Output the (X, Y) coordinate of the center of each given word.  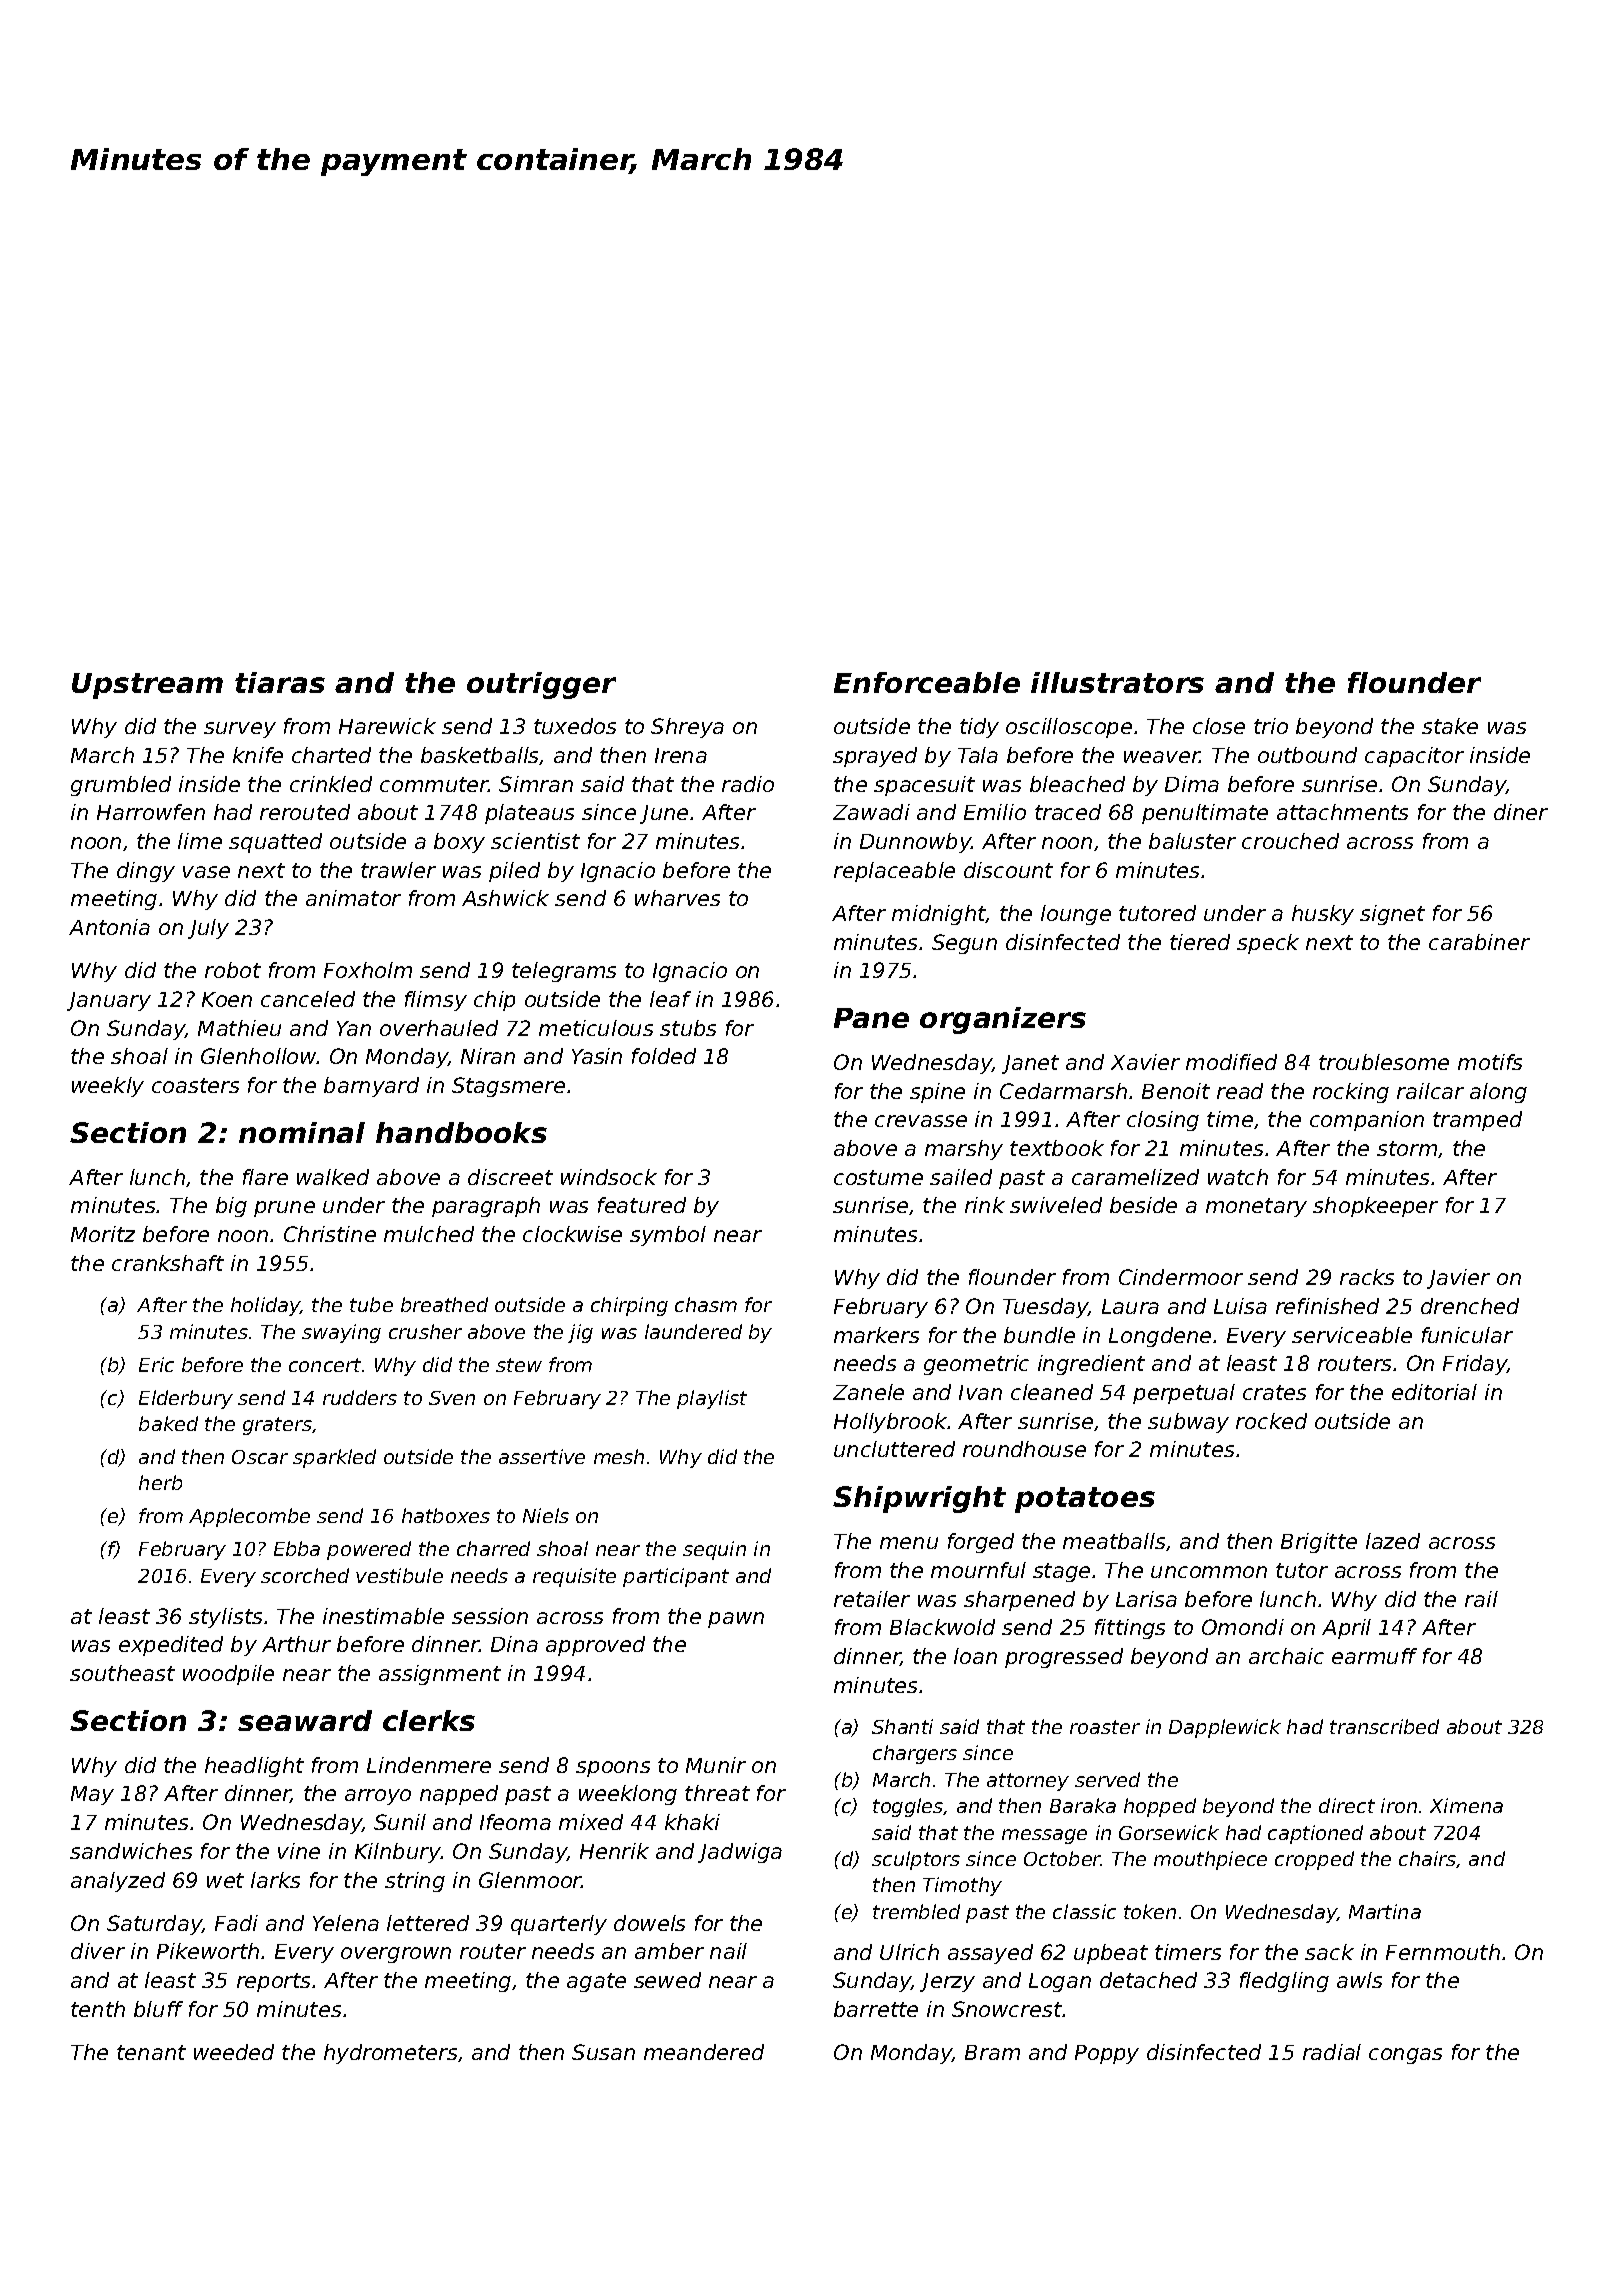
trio (1271, 726)
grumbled (121, 786)
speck (1268, 944)
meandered (704, 2052)
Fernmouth (1443, 1952)
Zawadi (871, 812)
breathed (444, 1304)
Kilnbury (398, 1853)
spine (937, 1093)
